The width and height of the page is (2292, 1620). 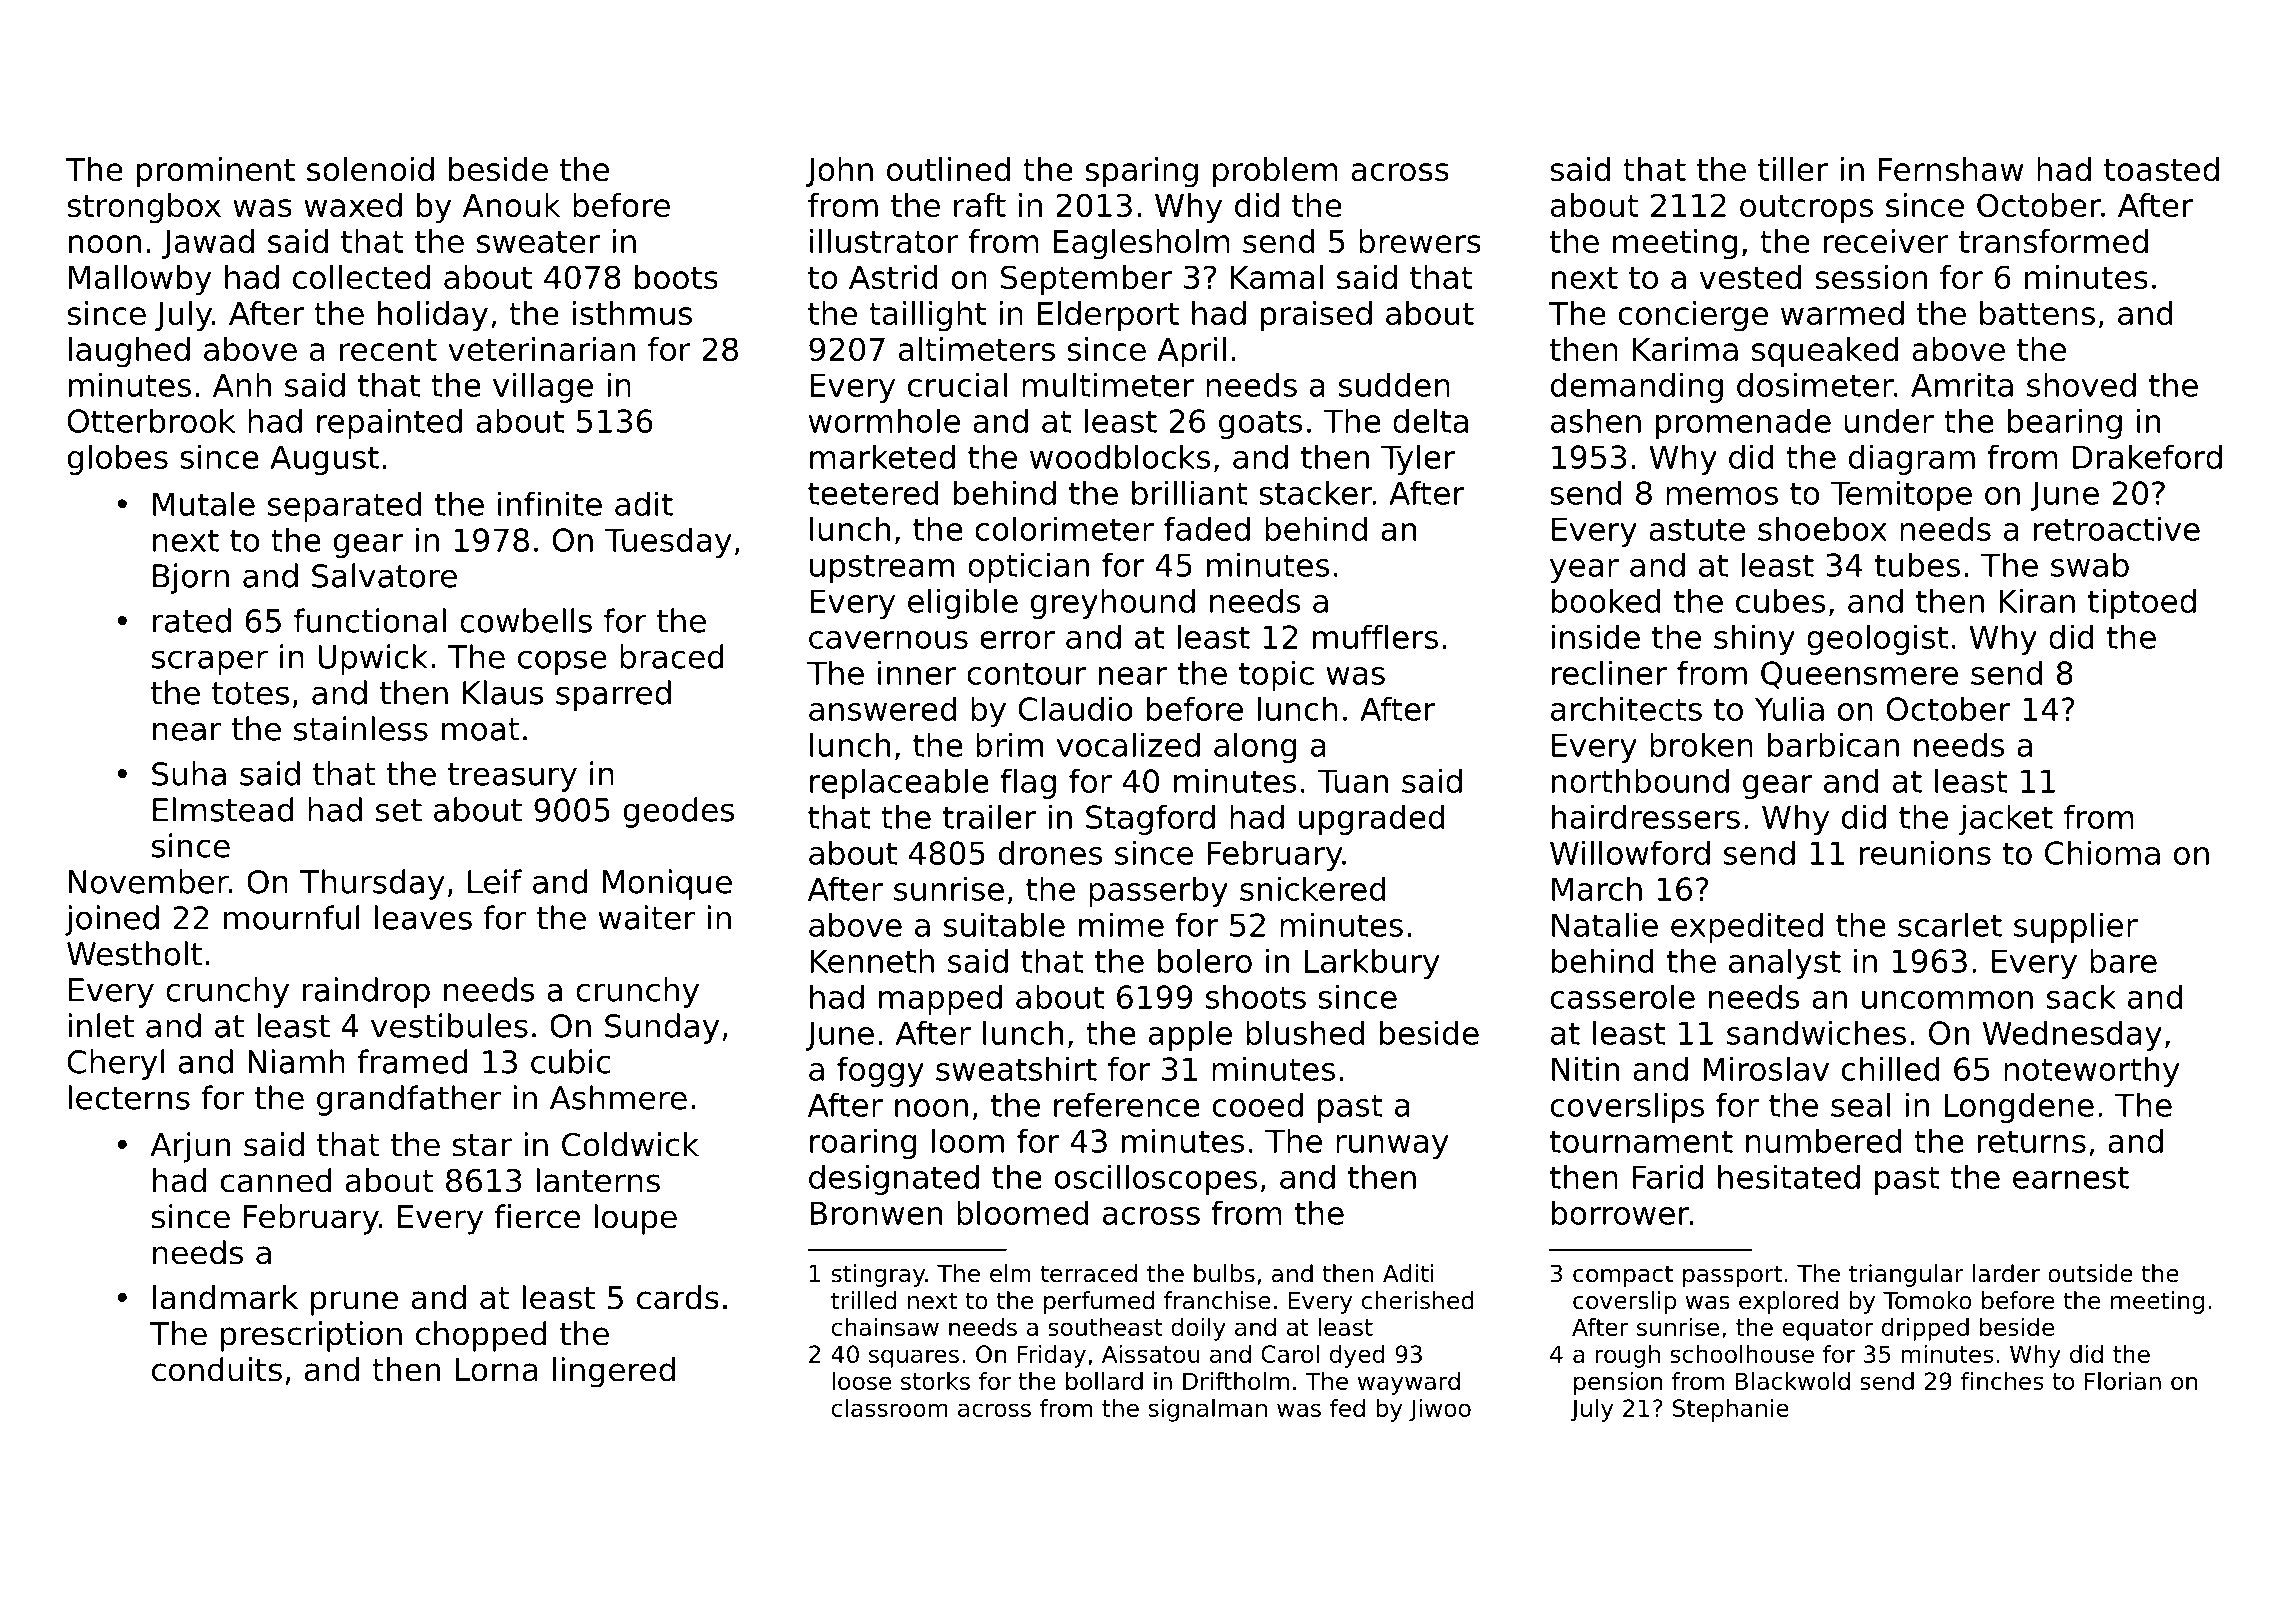 What do you see at coordinates (1859, 675) in the page?
I see `Queensmere` at bounding box center [1859, 675].
